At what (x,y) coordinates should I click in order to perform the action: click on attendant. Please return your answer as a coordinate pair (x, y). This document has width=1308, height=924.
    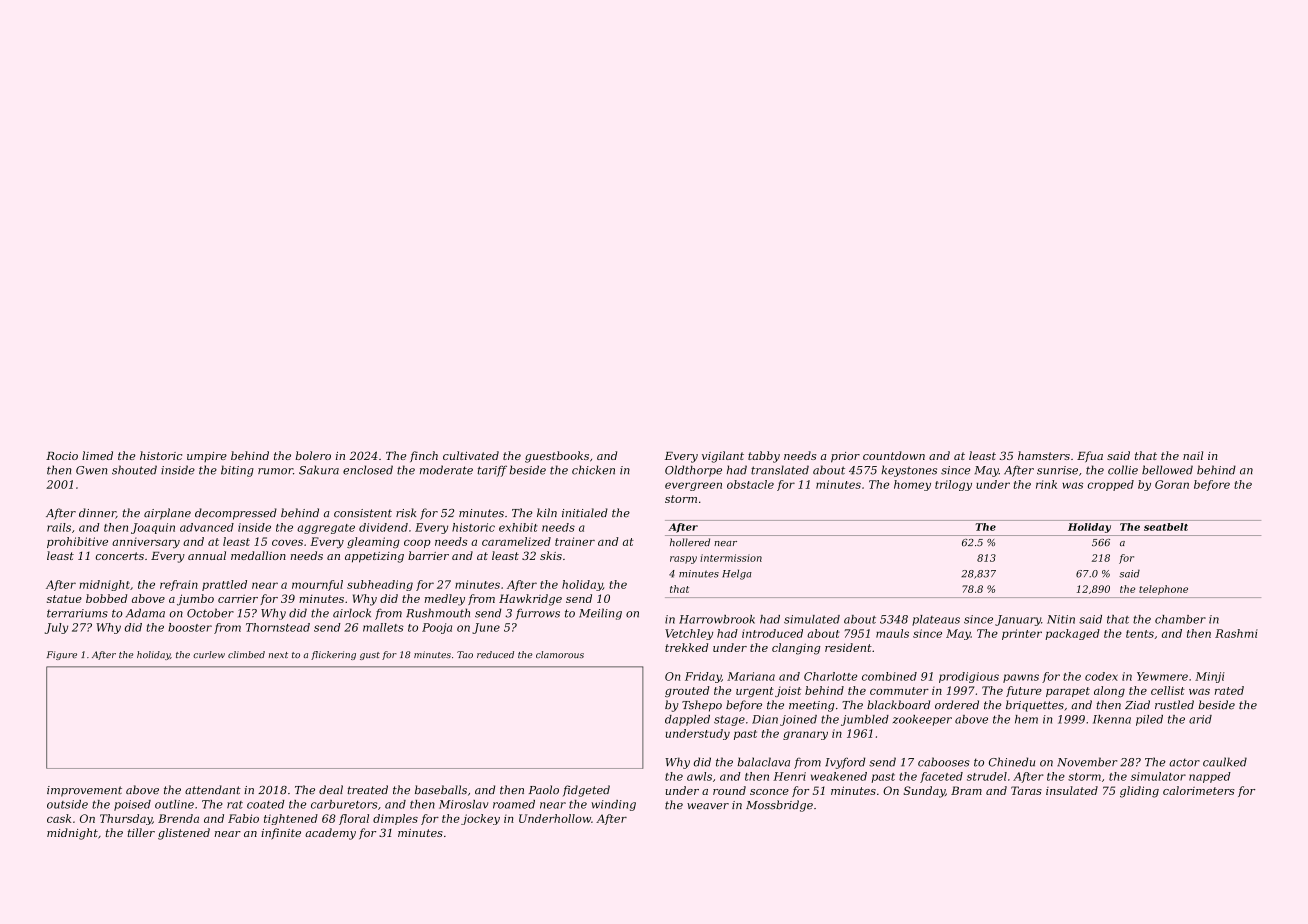
    Looking at the image, I should click on (213, 790).
